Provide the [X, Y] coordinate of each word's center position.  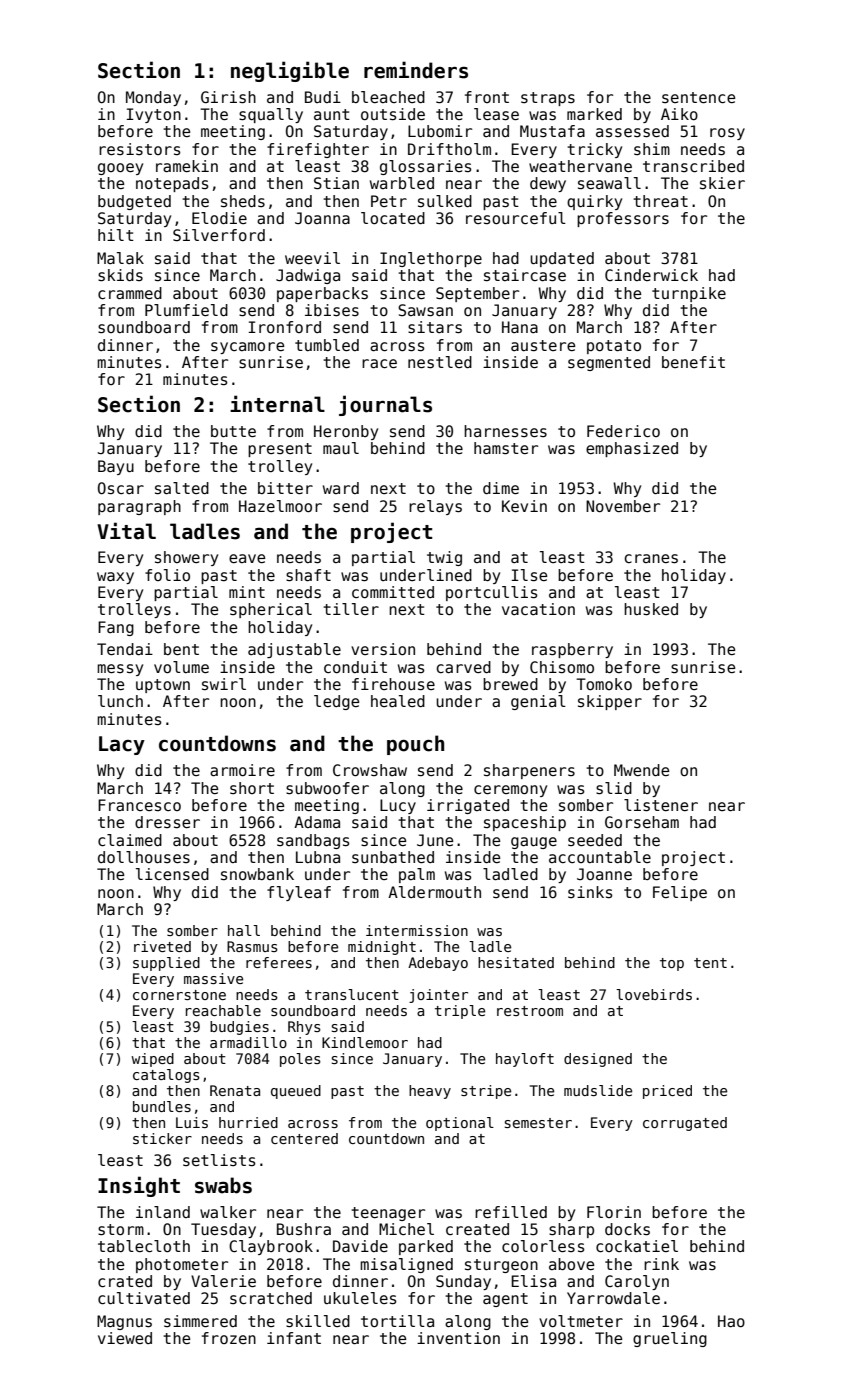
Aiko [679, 114]
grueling [670, 1339]
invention [458, 1338]
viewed [125, 1338]
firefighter [318, 150]
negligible [290, 71]
